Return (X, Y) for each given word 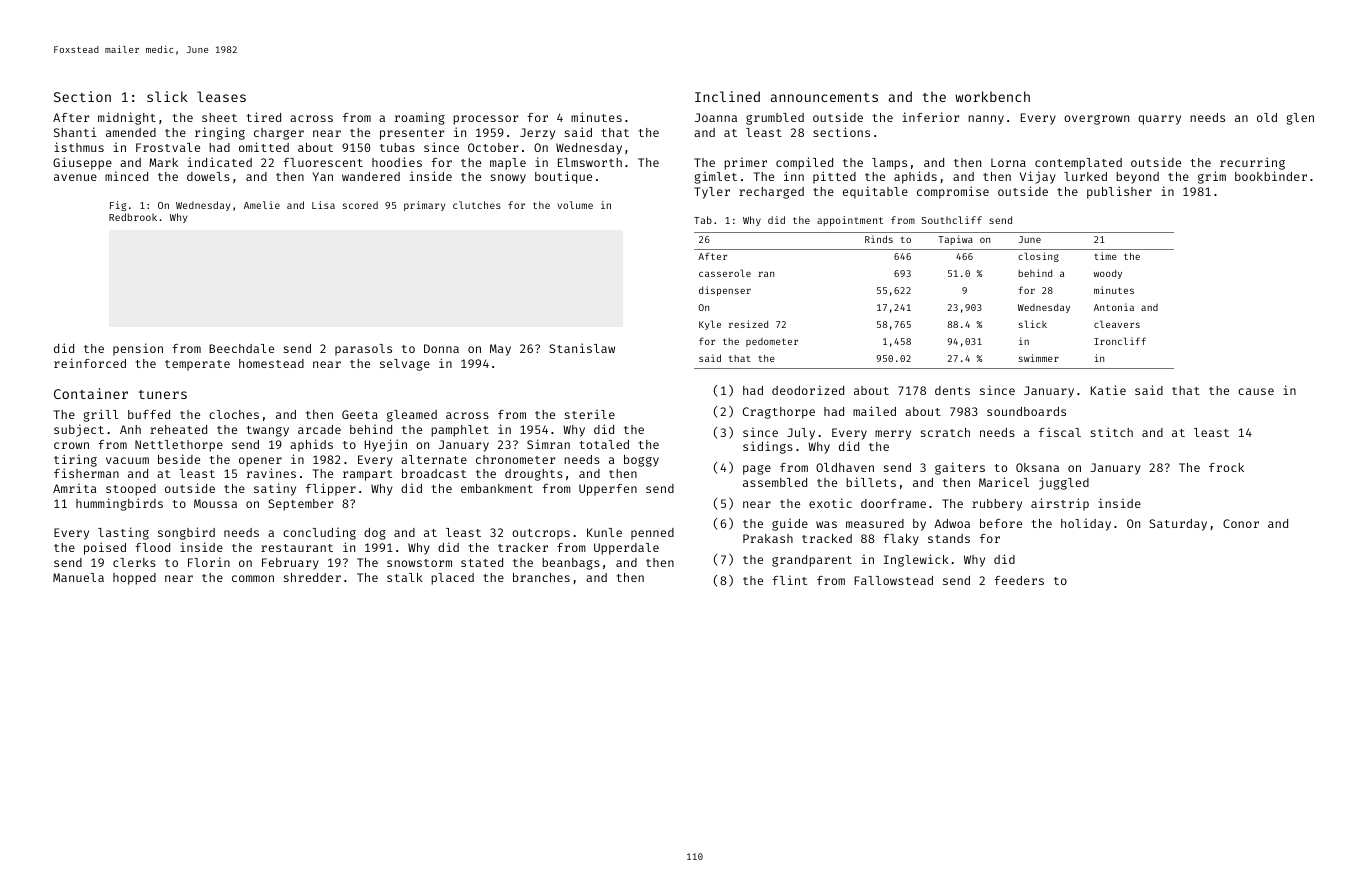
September (300, 505)
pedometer (772, 342)
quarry (1159, 120)
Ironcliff (1120, 341)
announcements (824, 97)
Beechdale (241, 348)
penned (652, 534)
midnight (127, 118)
